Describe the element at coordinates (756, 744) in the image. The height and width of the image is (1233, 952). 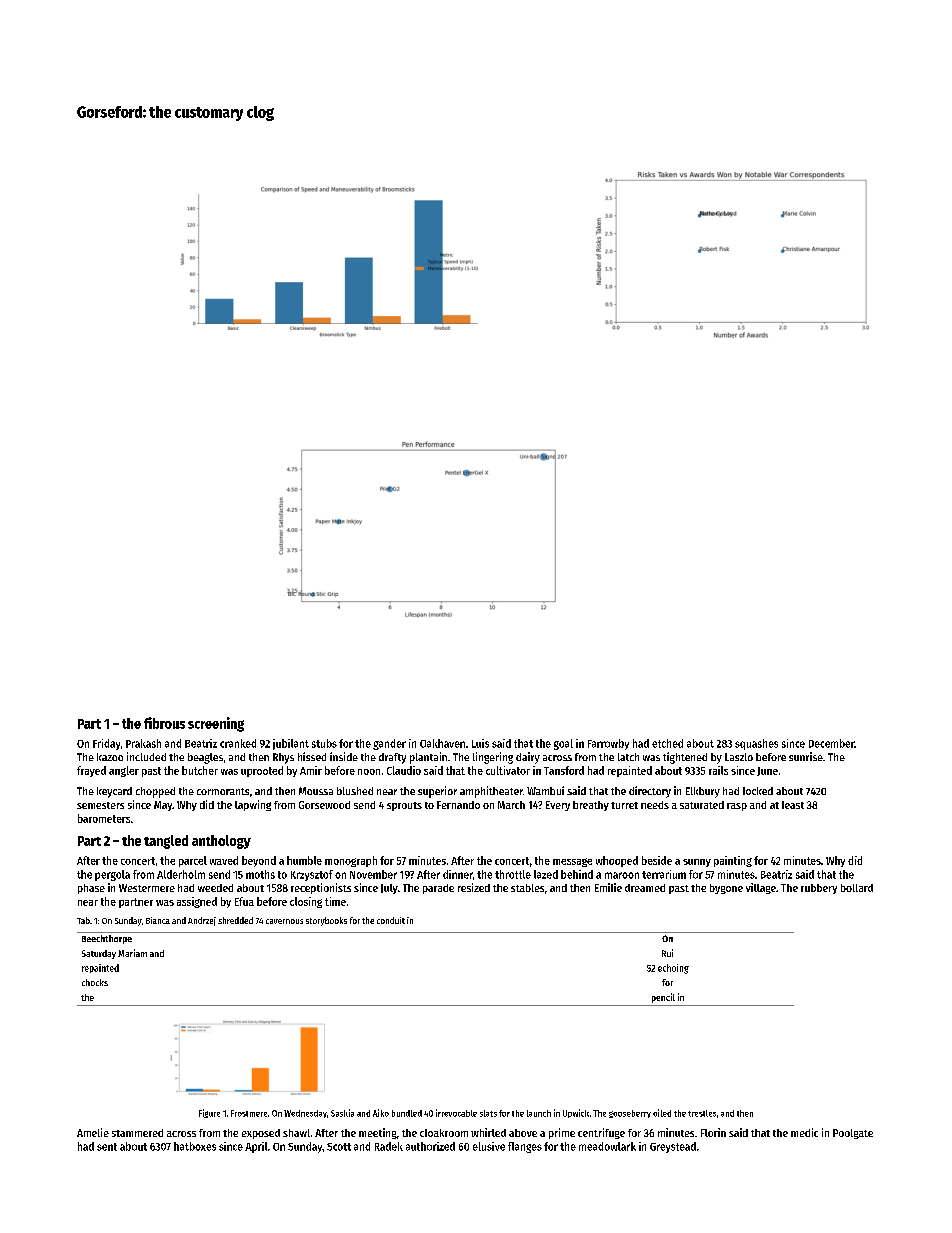
I see `squashes` at that location.
